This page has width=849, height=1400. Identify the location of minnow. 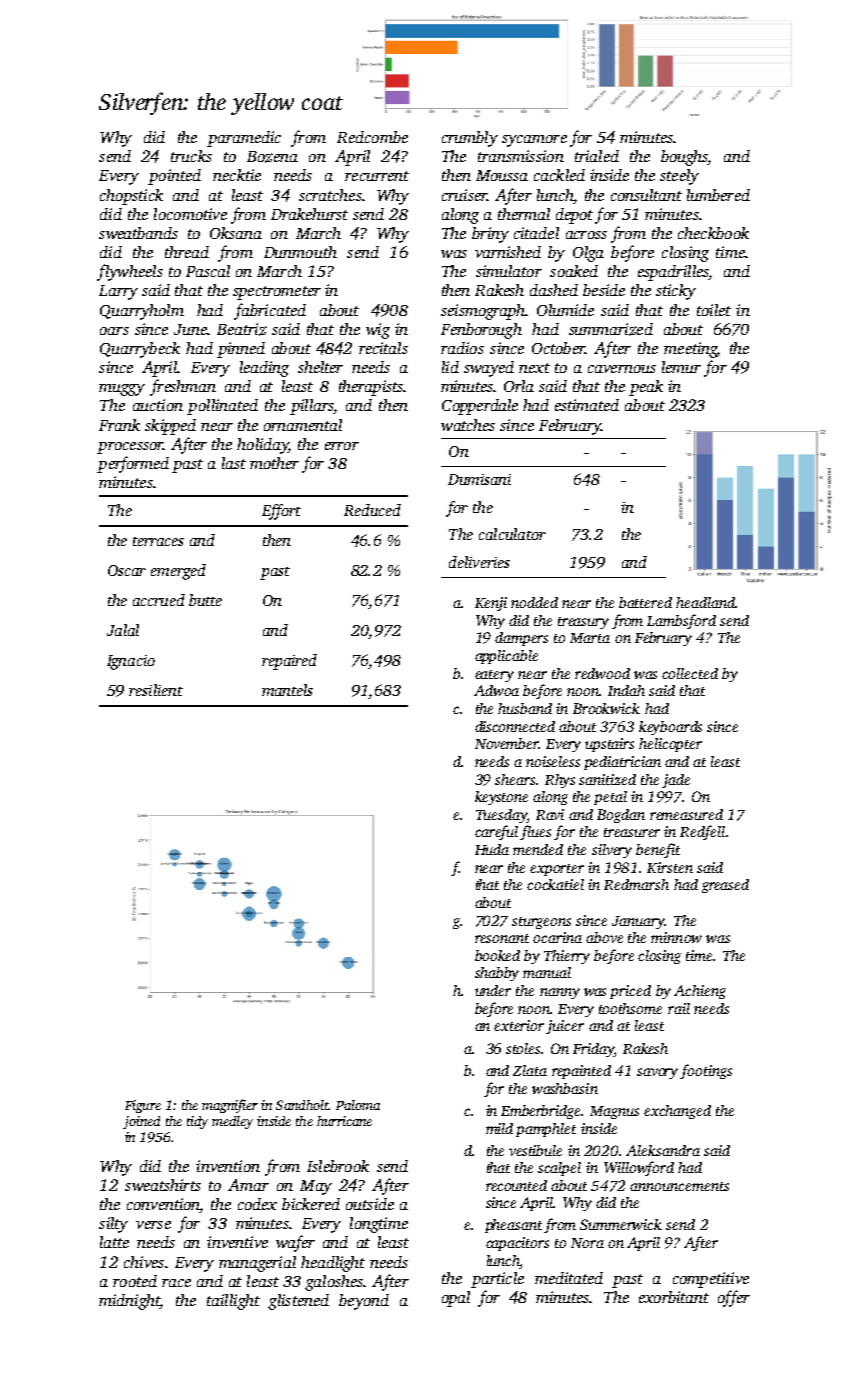
(676, 937).
